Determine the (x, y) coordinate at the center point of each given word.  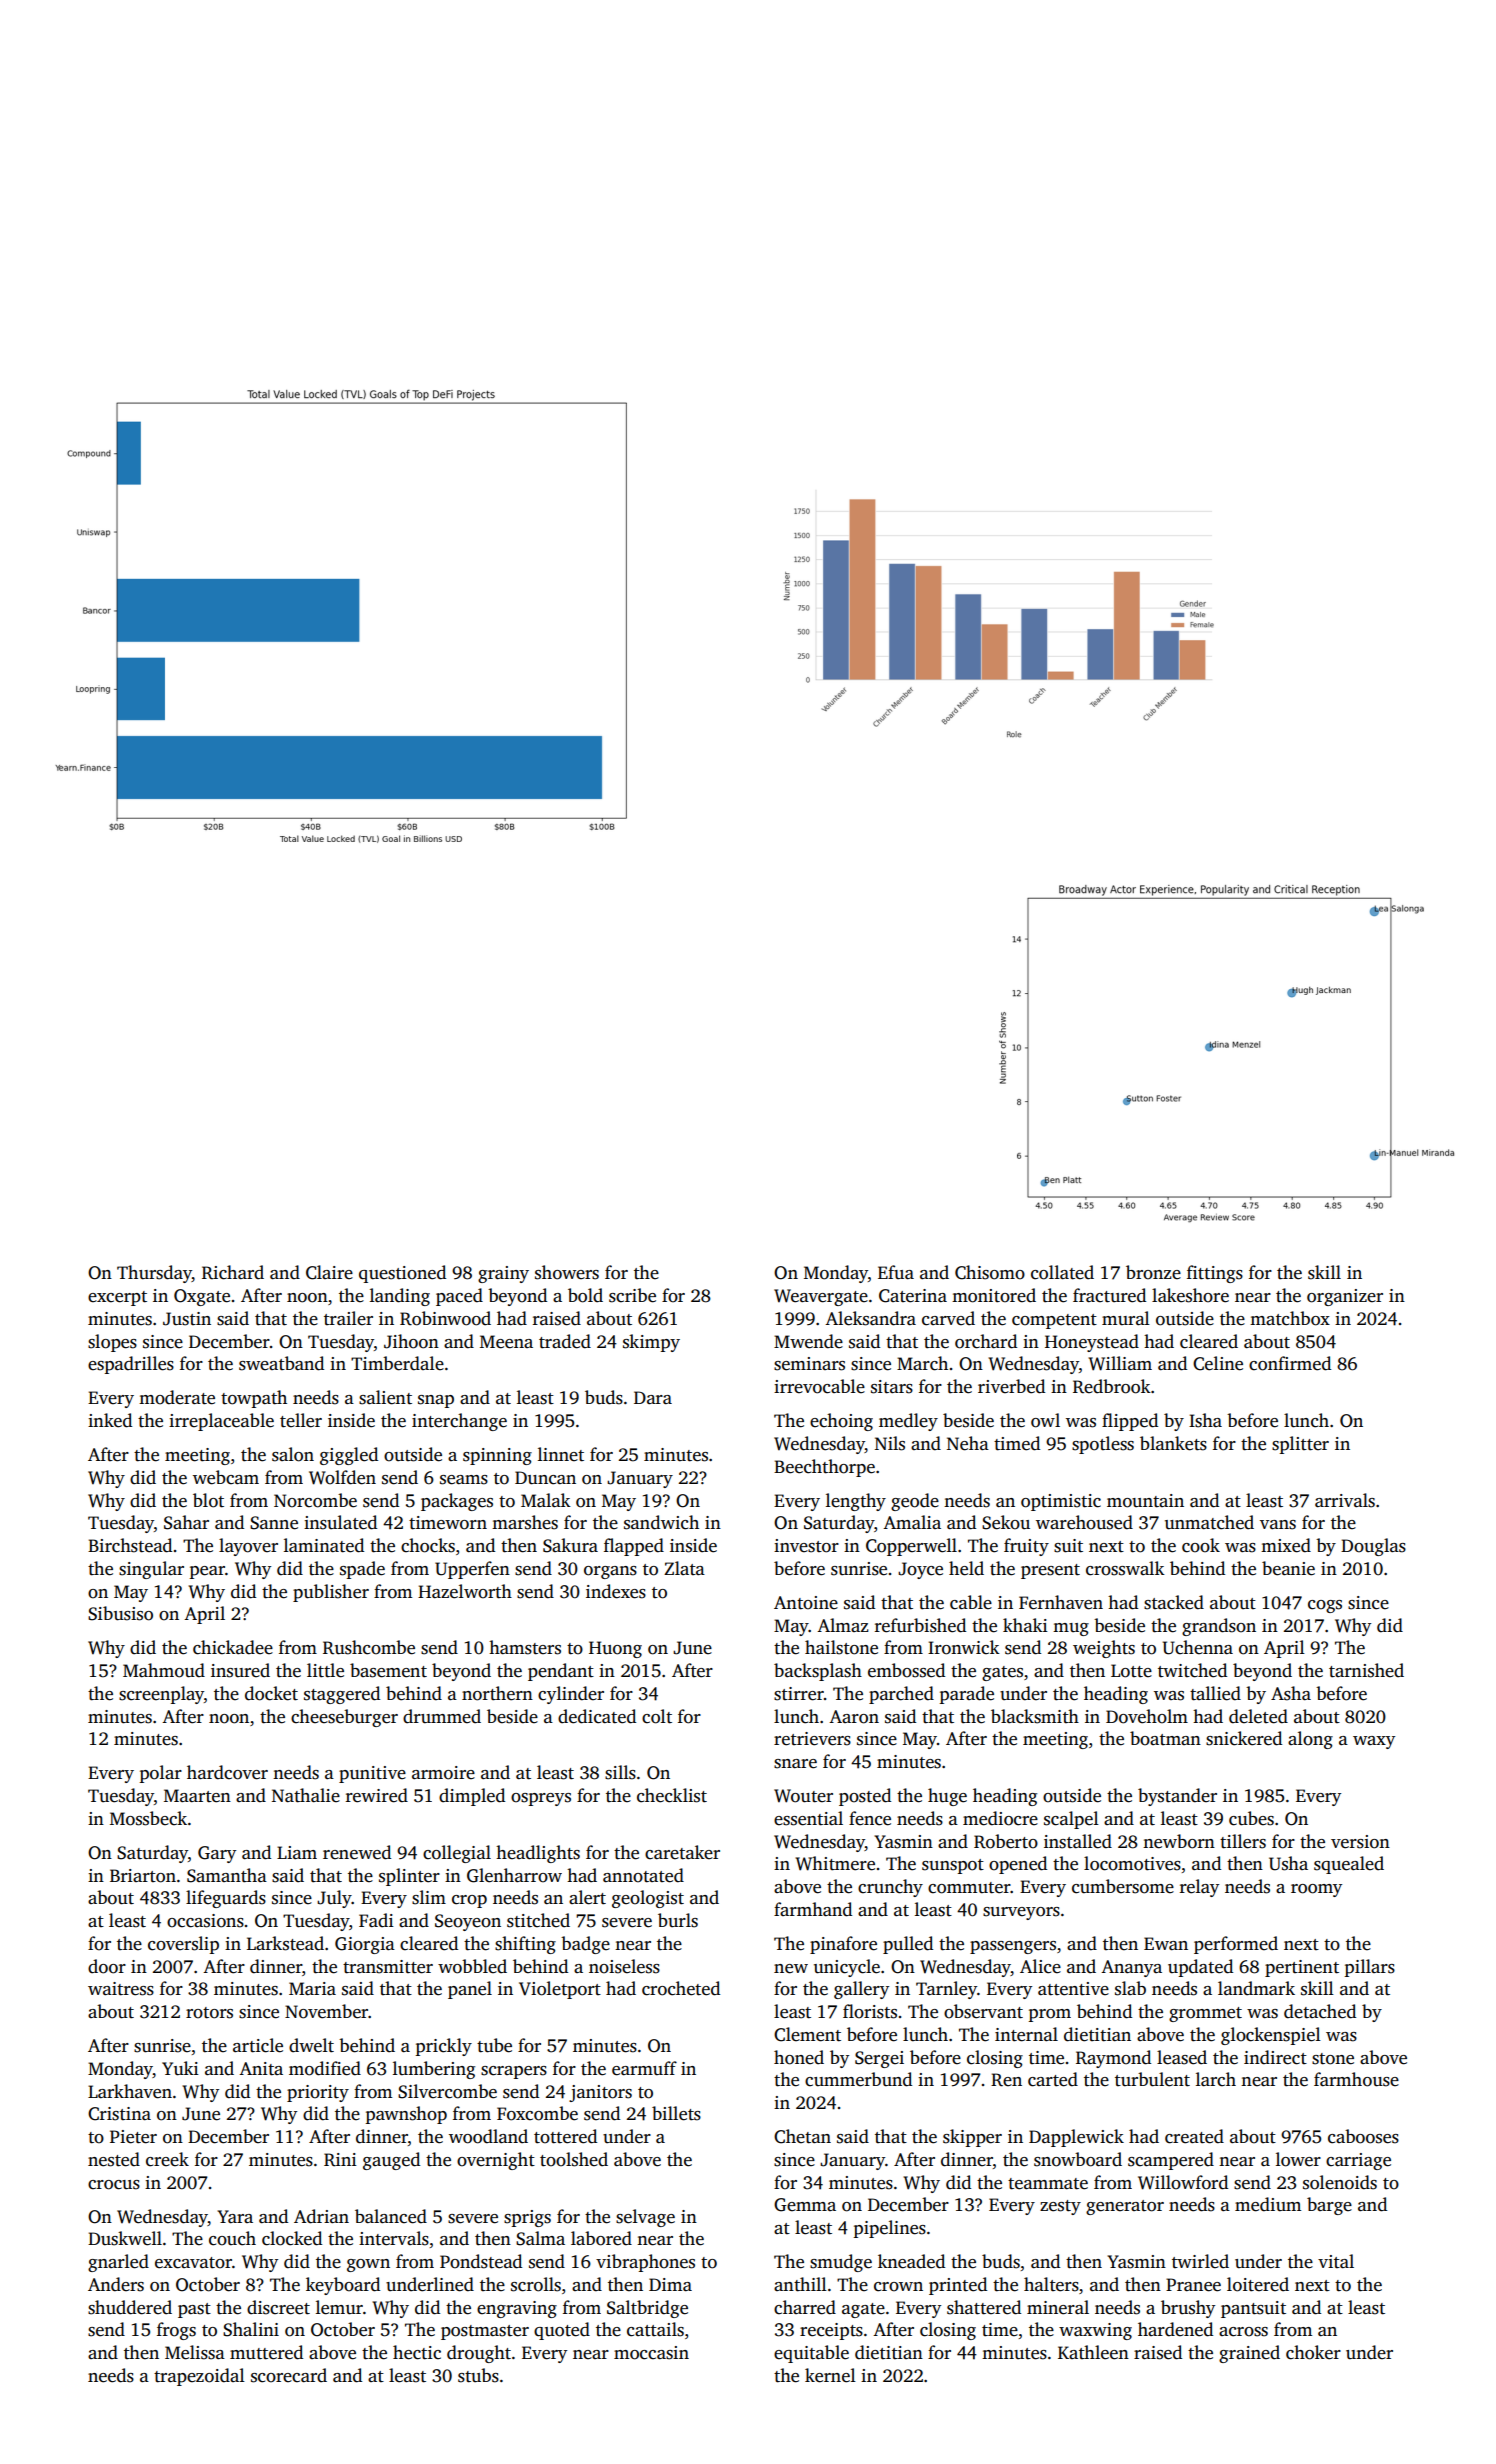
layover (248, 1547)
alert (587, 1897)
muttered (266, 2352)
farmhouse (1356, 2079)
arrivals (1345, 1500)
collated (1062, 1272)
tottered (565, 2136)
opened (1018, 1865)
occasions (205, 1921)
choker (1313, 2352)
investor (806, 1546)
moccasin (651, 2353)
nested (114, 2159)
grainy (503, 1274)
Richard (233, 1272)
